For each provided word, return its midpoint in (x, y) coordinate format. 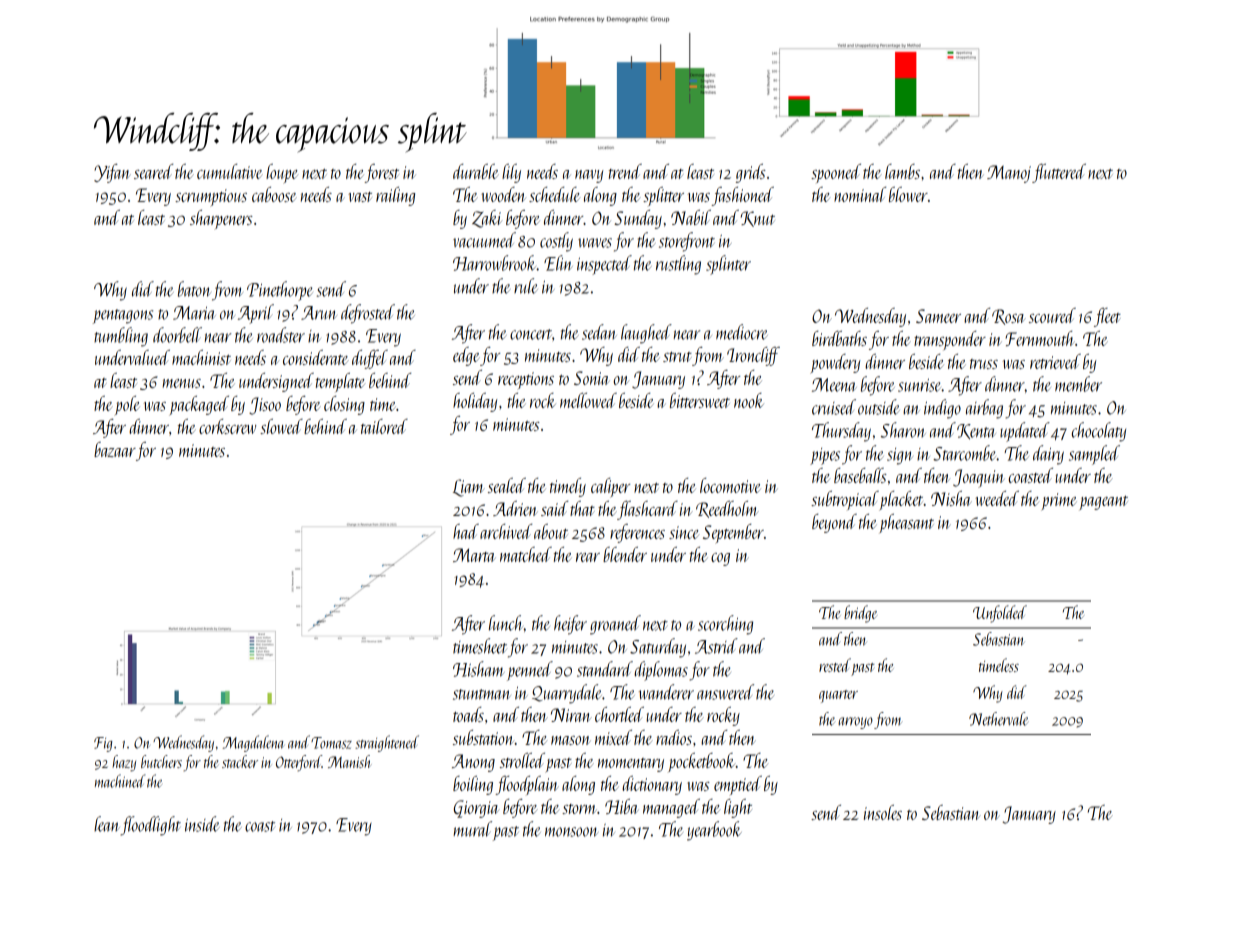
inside (202, 824)
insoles (883, 812)
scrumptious (211, 198)
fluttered (1059, 173)
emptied (738, 785)
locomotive (730, 485)
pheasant (907, 523)
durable (476, 171)
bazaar (115, 449)
